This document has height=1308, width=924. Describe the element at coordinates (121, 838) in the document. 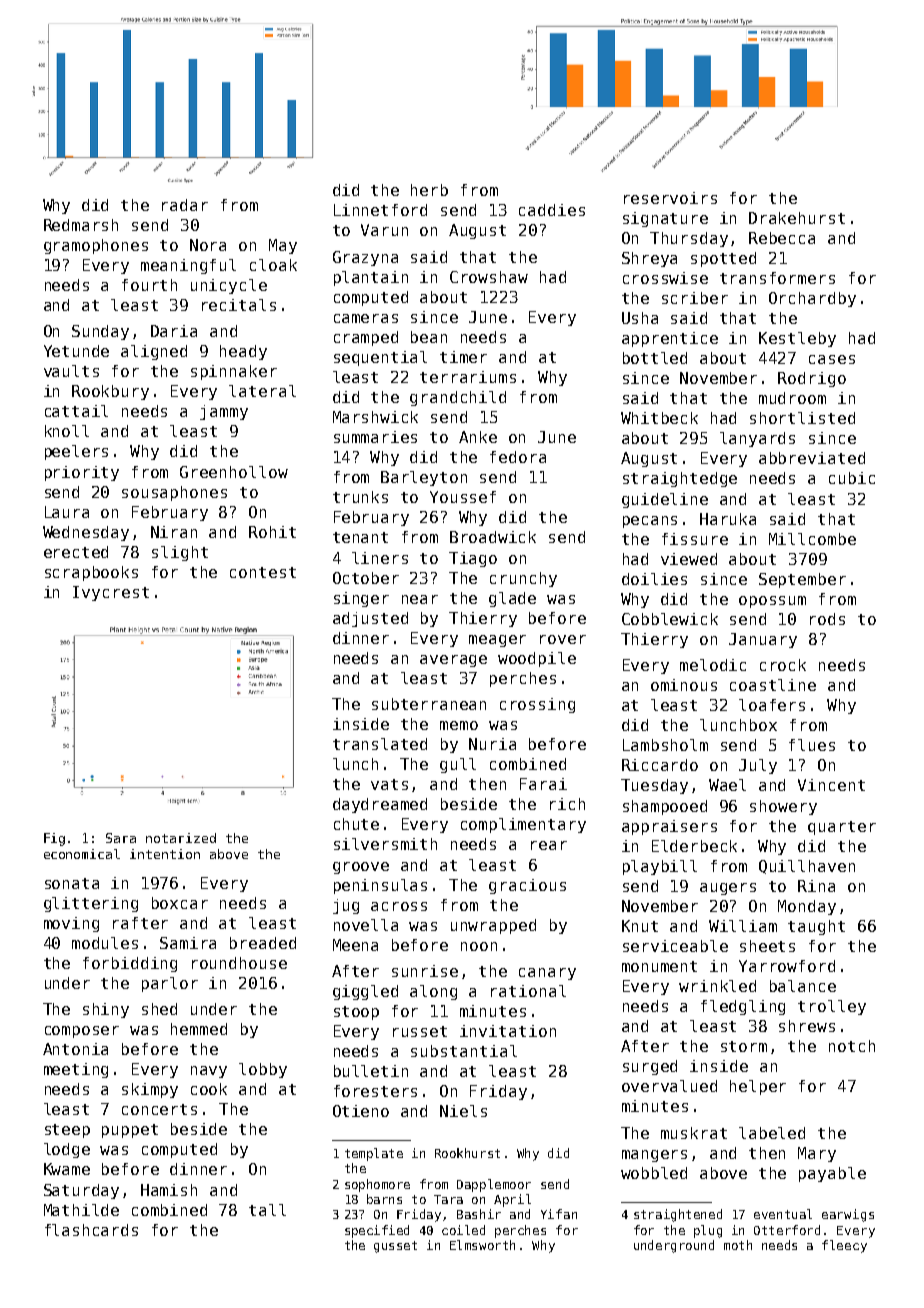

I see `Sara` at that location.
